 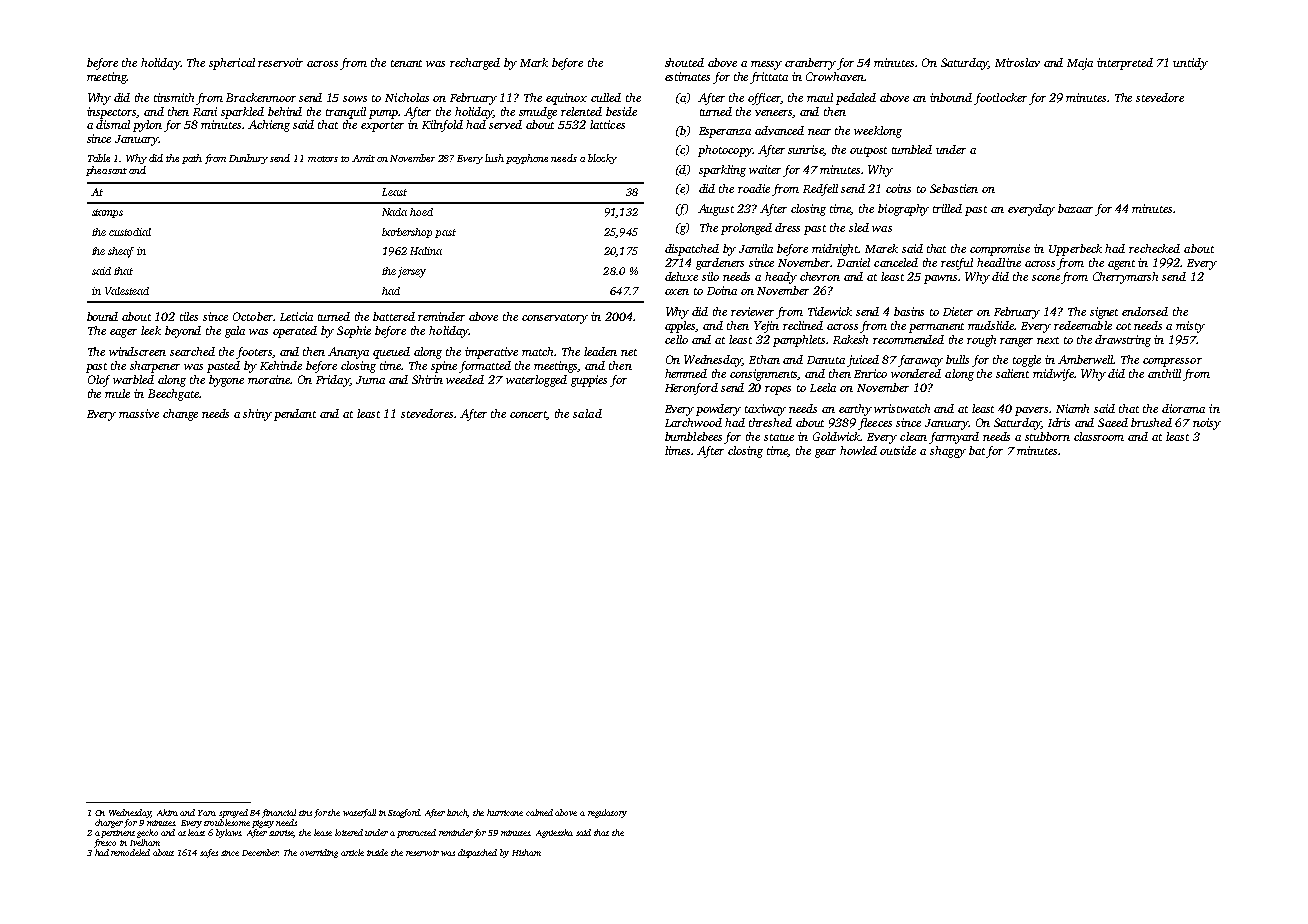 I want to click on gear, so click(x=825, y=453).
